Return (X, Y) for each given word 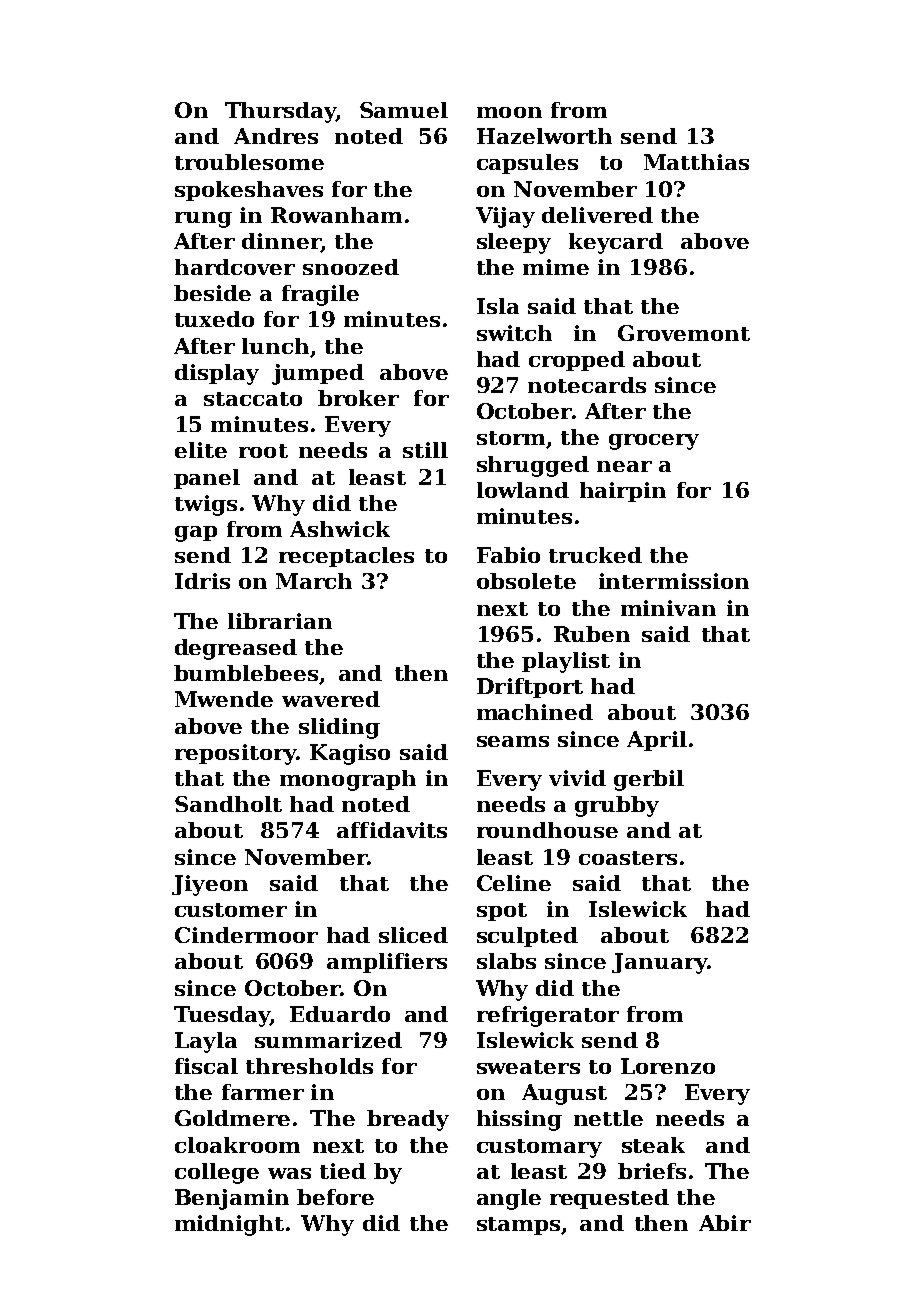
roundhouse (547, 830)
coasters (628, 858)
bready (408, 1120)
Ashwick (340, 529)
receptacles (346, 557)
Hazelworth (544, 136)
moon (509, 112)
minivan (668, 608)
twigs (206, 505)
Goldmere (232, 1118)
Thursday (280, 112)
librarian (280, 621)
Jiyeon (210, 885)
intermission (674, 581)
